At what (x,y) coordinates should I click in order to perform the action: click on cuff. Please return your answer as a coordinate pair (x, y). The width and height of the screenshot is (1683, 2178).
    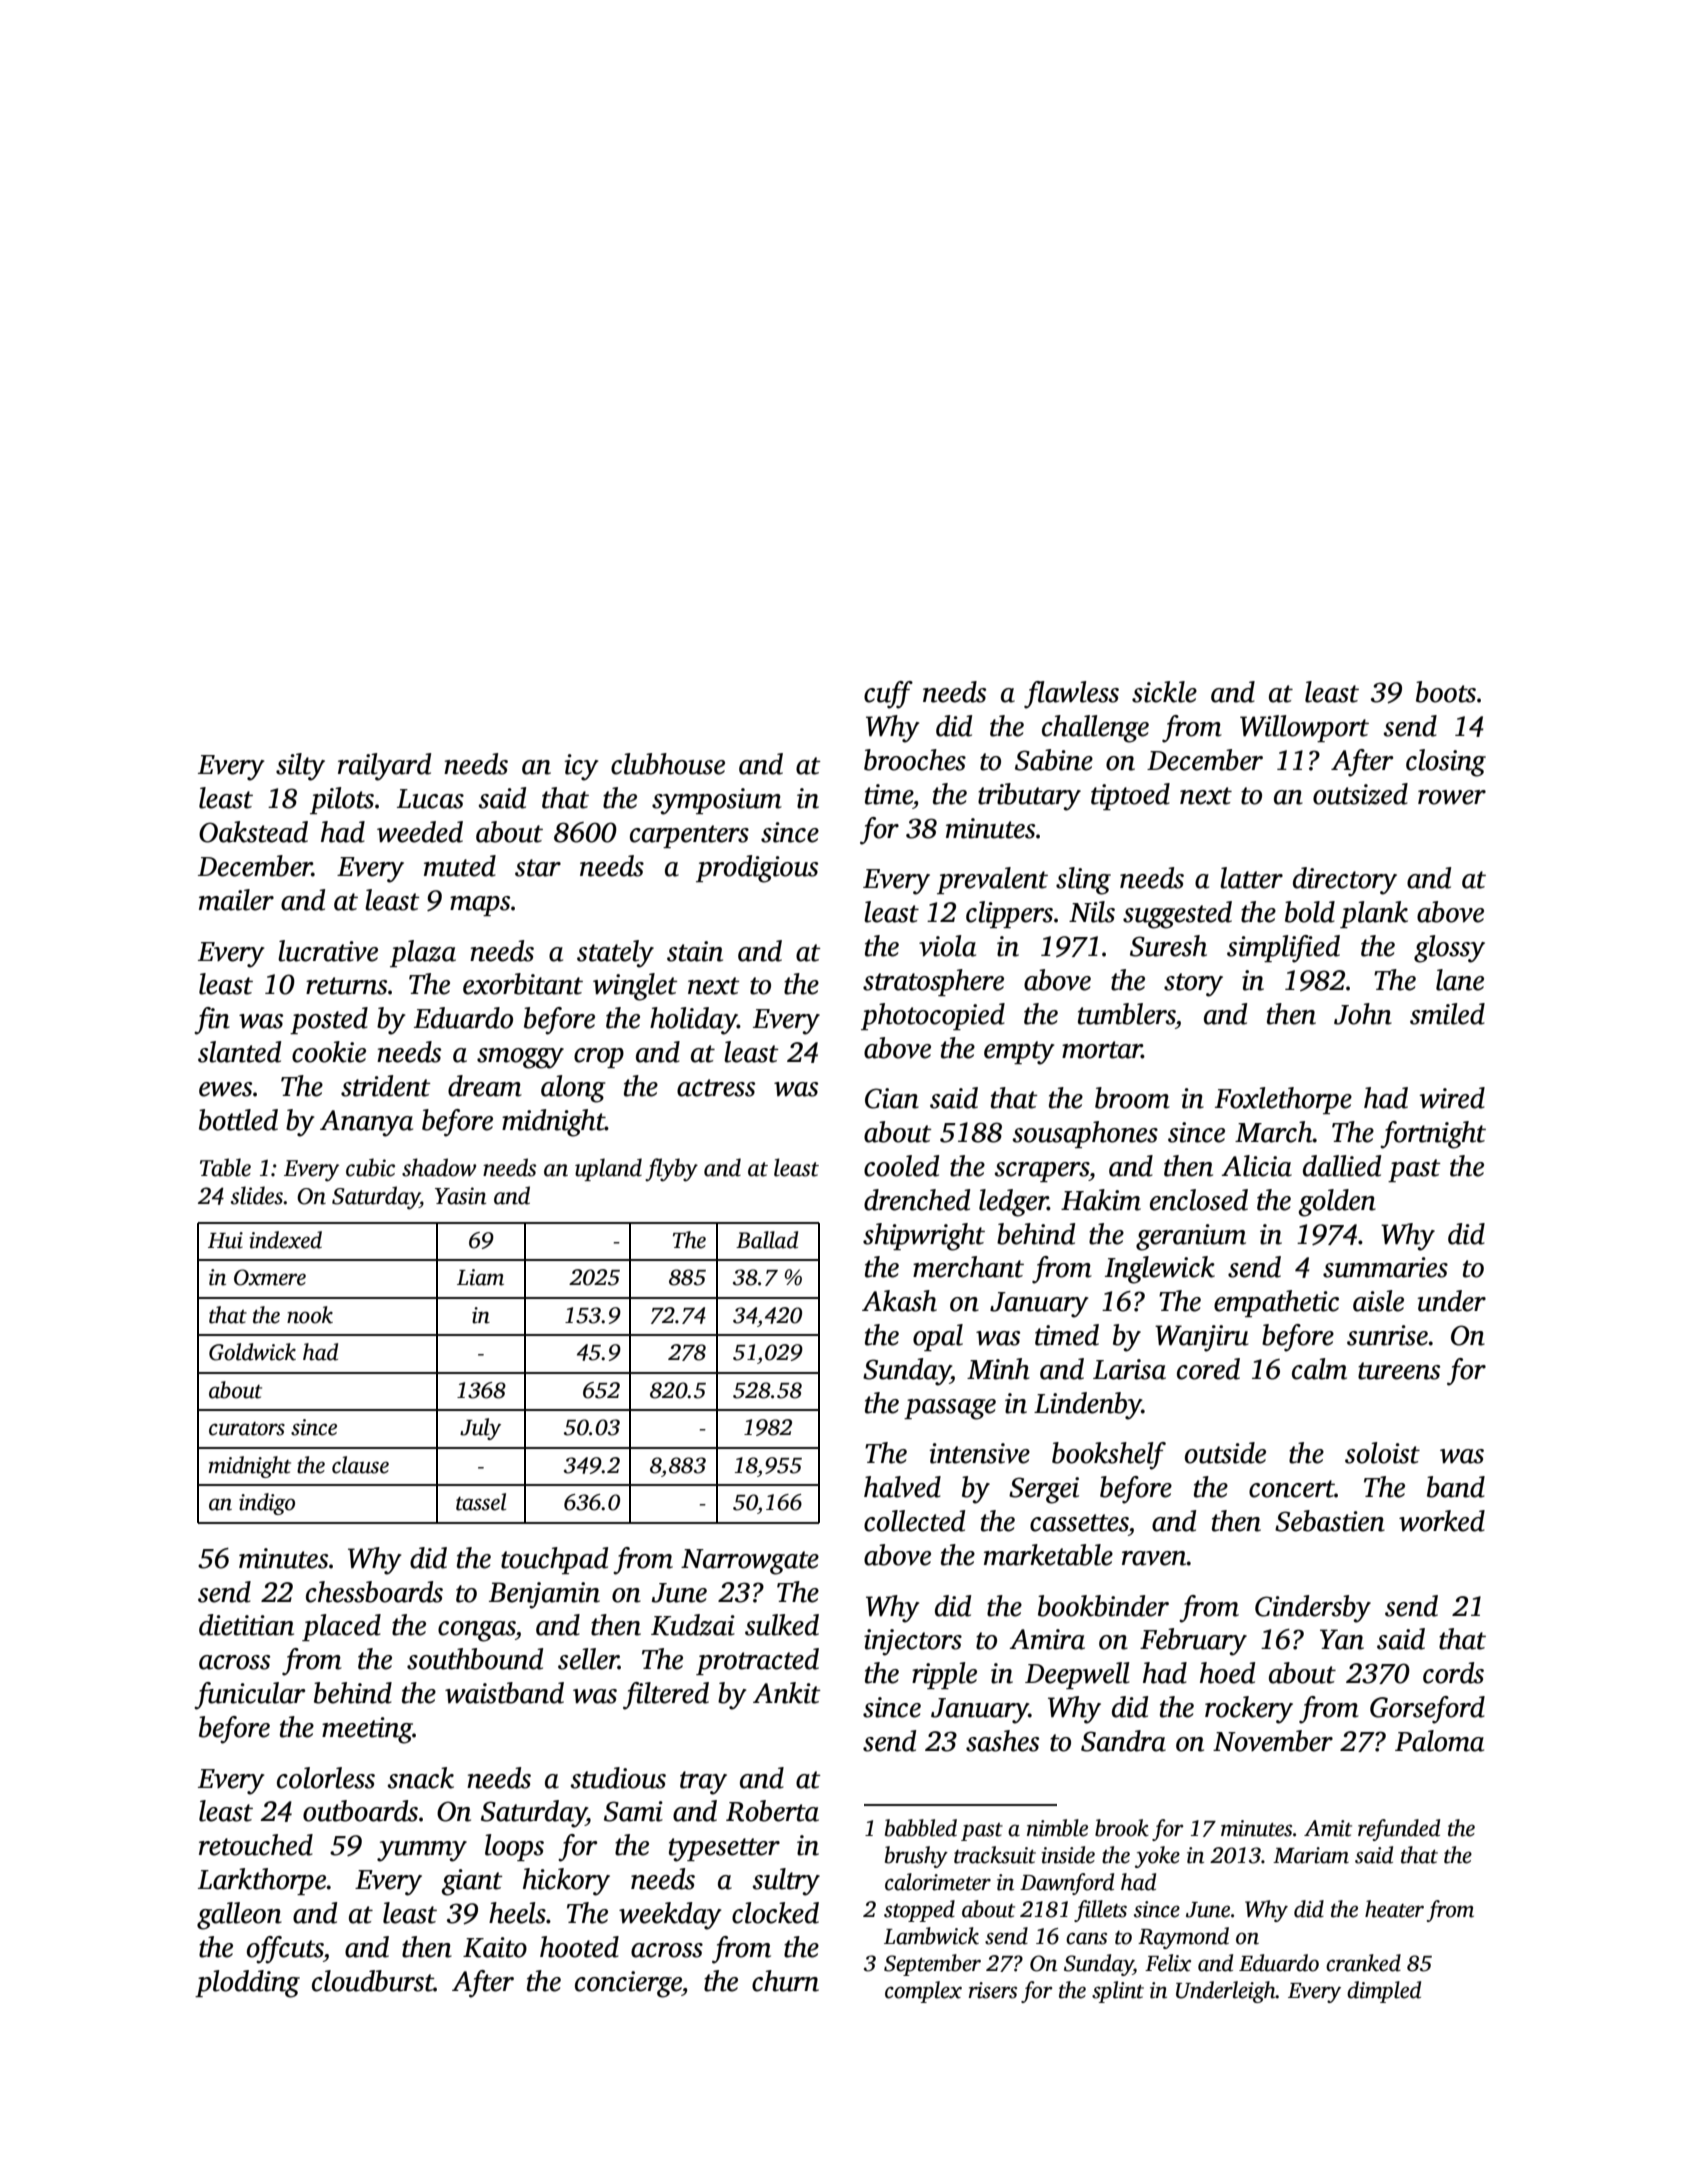
    Looking at the image, I should click on (888, 695).
